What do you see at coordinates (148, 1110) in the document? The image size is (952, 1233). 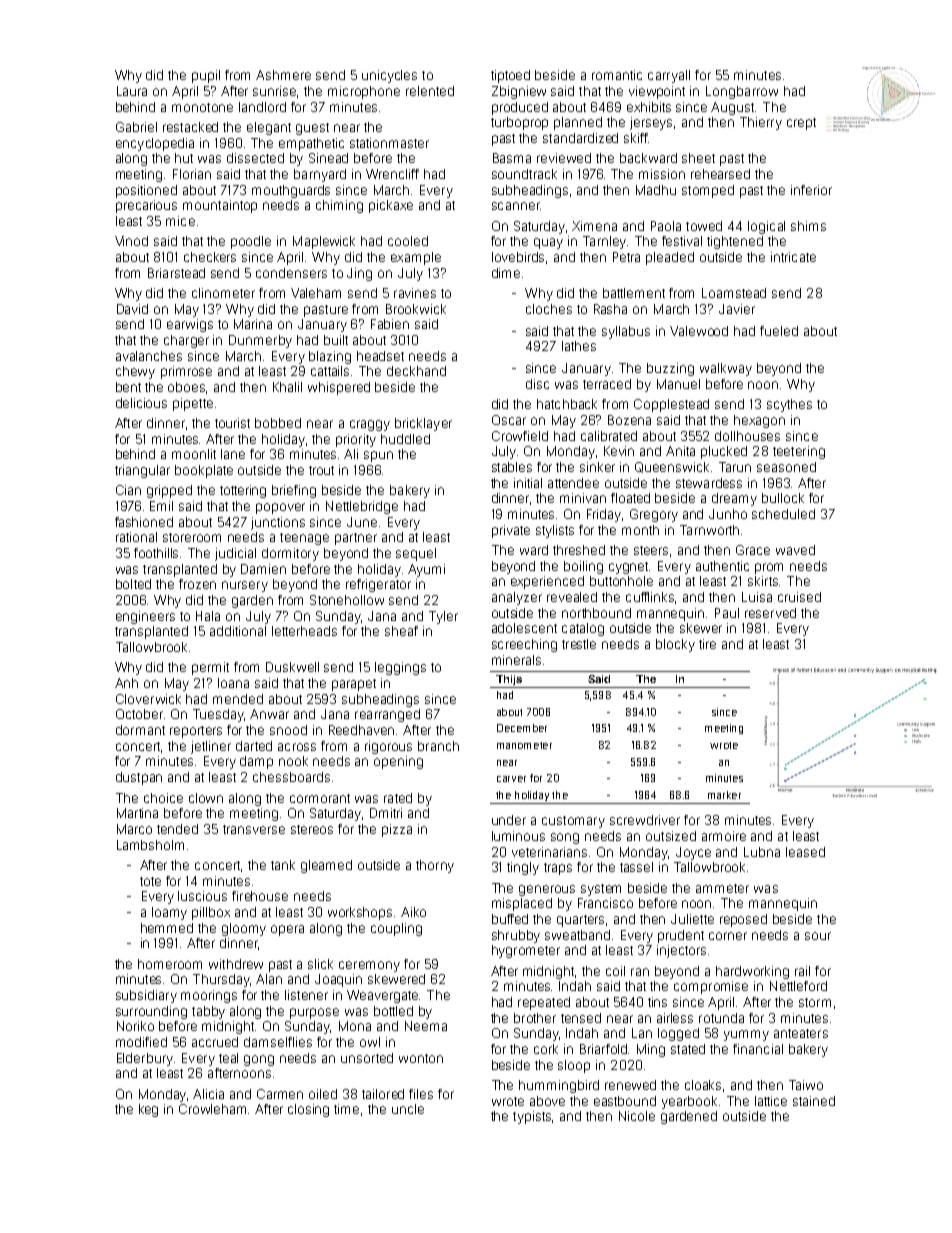 I see `keg` at bounding box center [148, 1110].
